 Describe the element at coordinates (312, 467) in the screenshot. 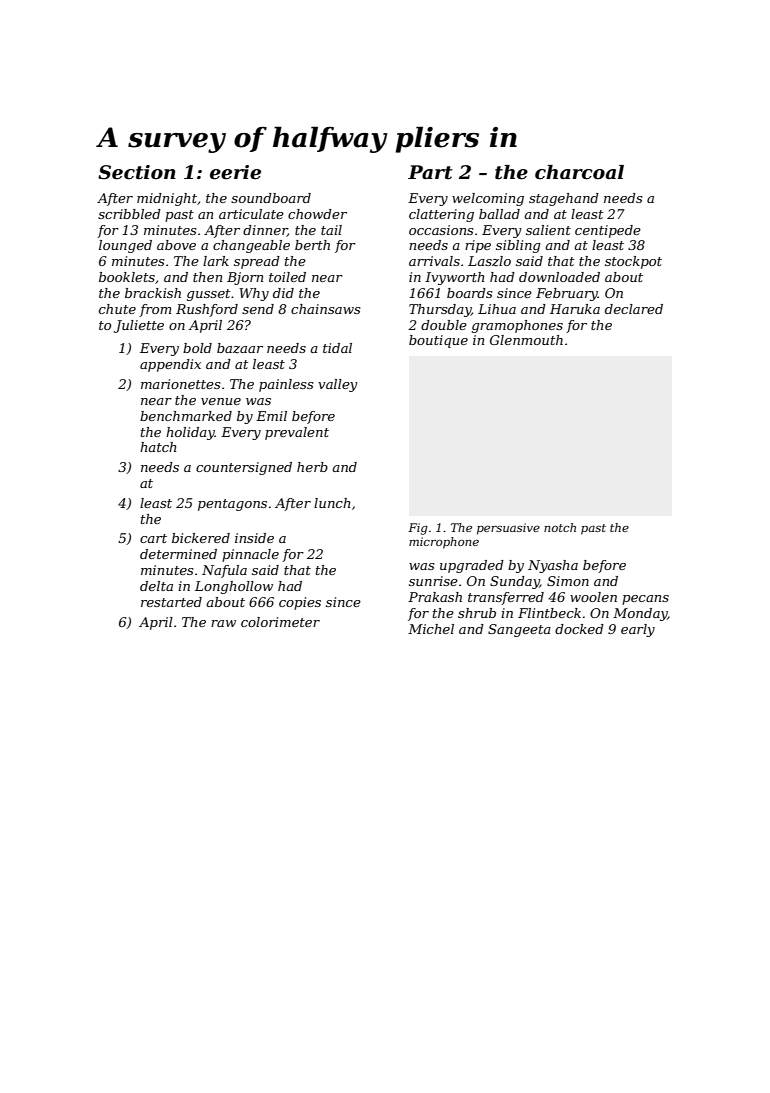

I see `herb` at that location.
